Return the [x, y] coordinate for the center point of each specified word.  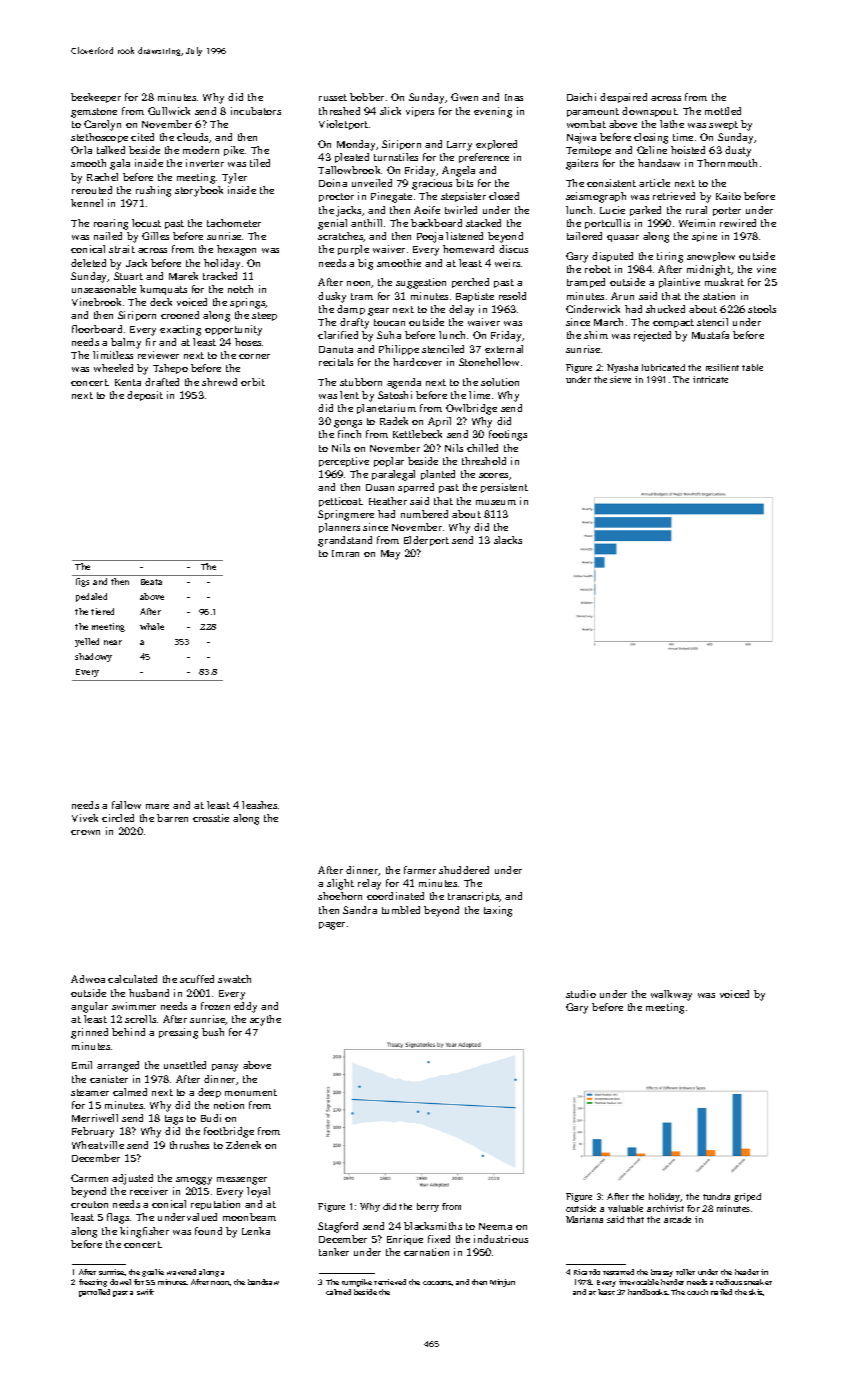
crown [85, 832]
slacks [508, 540]
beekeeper [96, 98]
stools [762, 309]
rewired [738, 223]
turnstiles [396, 157]
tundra [716, 1196]
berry [428, 1207]
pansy [225, 1068]
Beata [151, 582]
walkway [671, 995]
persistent [504, 488]
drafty [354, 323]
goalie [153, 1273]
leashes [259, 805]
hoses [248, 342]
